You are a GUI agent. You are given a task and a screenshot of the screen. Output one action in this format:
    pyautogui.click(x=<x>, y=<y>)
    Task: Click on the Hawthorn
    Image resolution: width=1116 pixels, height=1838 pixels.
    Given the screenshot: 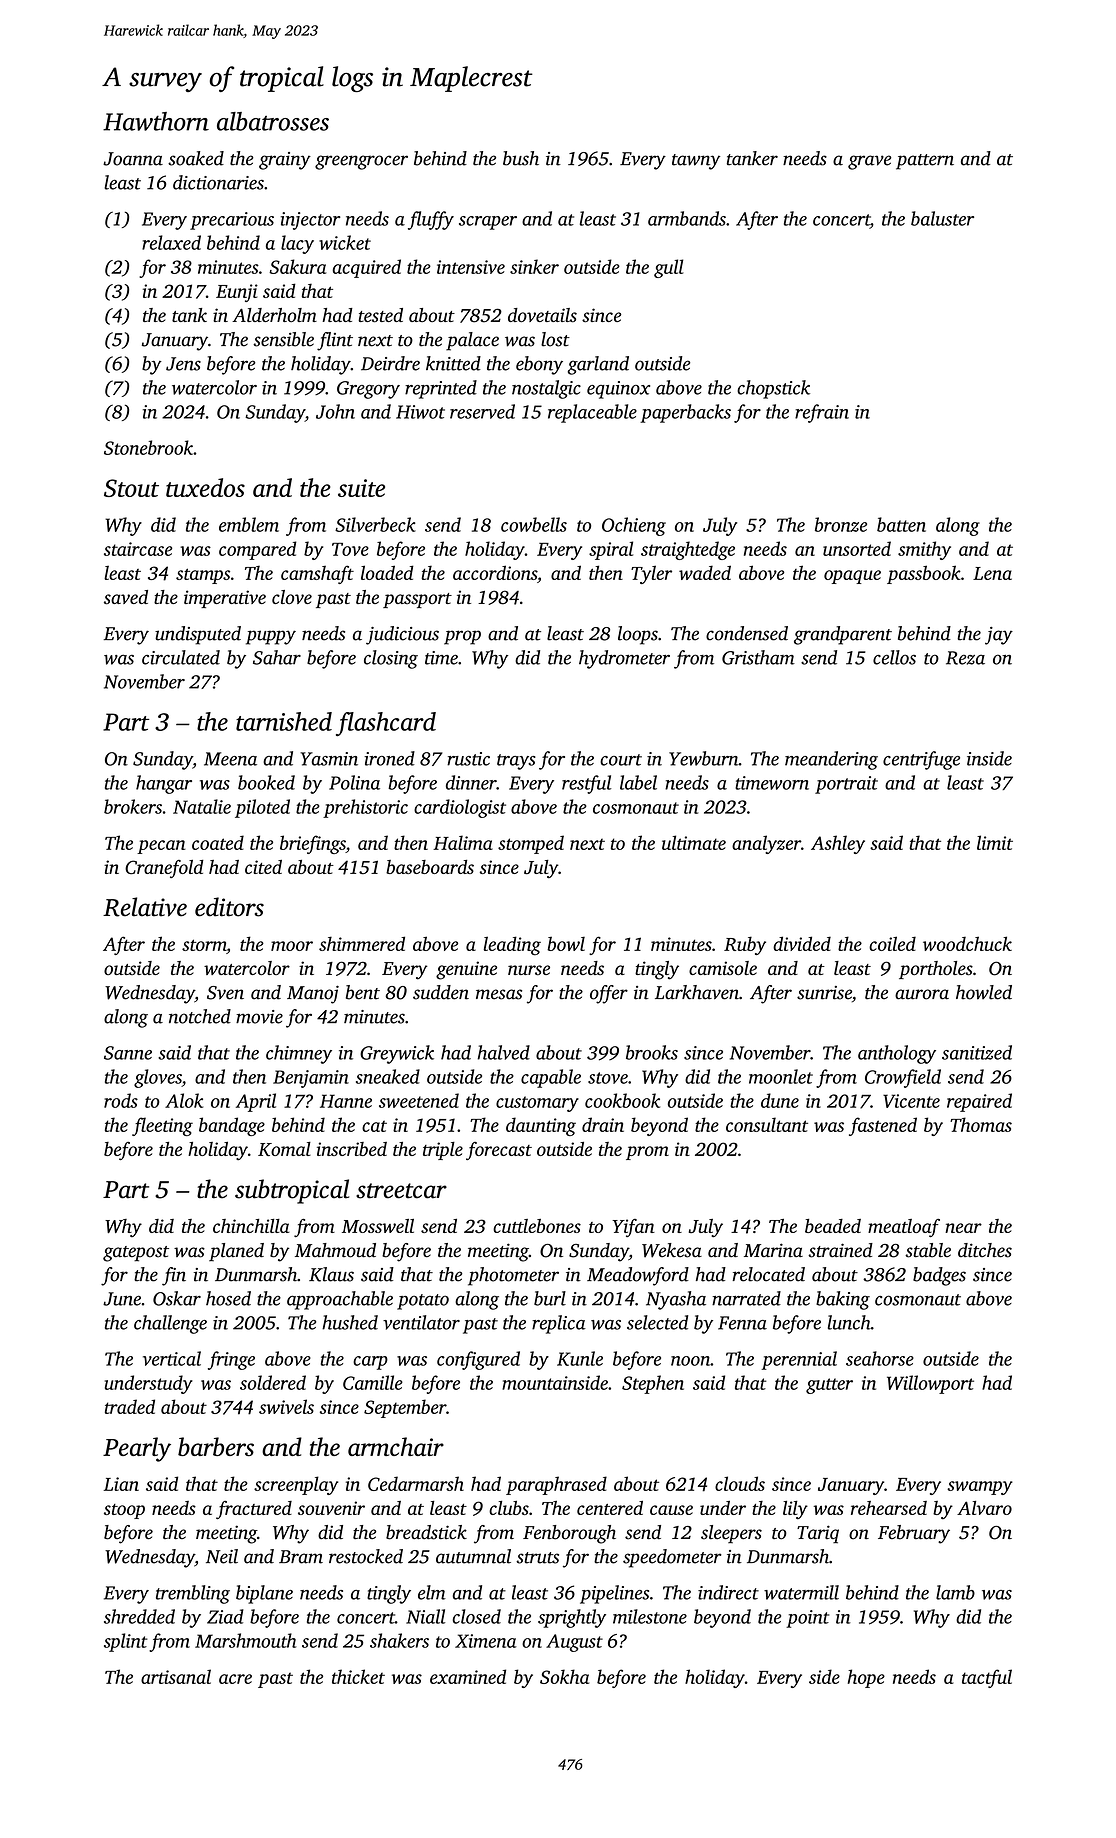 What is the action you would take?
    pyautogui.click(x=156, y=121)
